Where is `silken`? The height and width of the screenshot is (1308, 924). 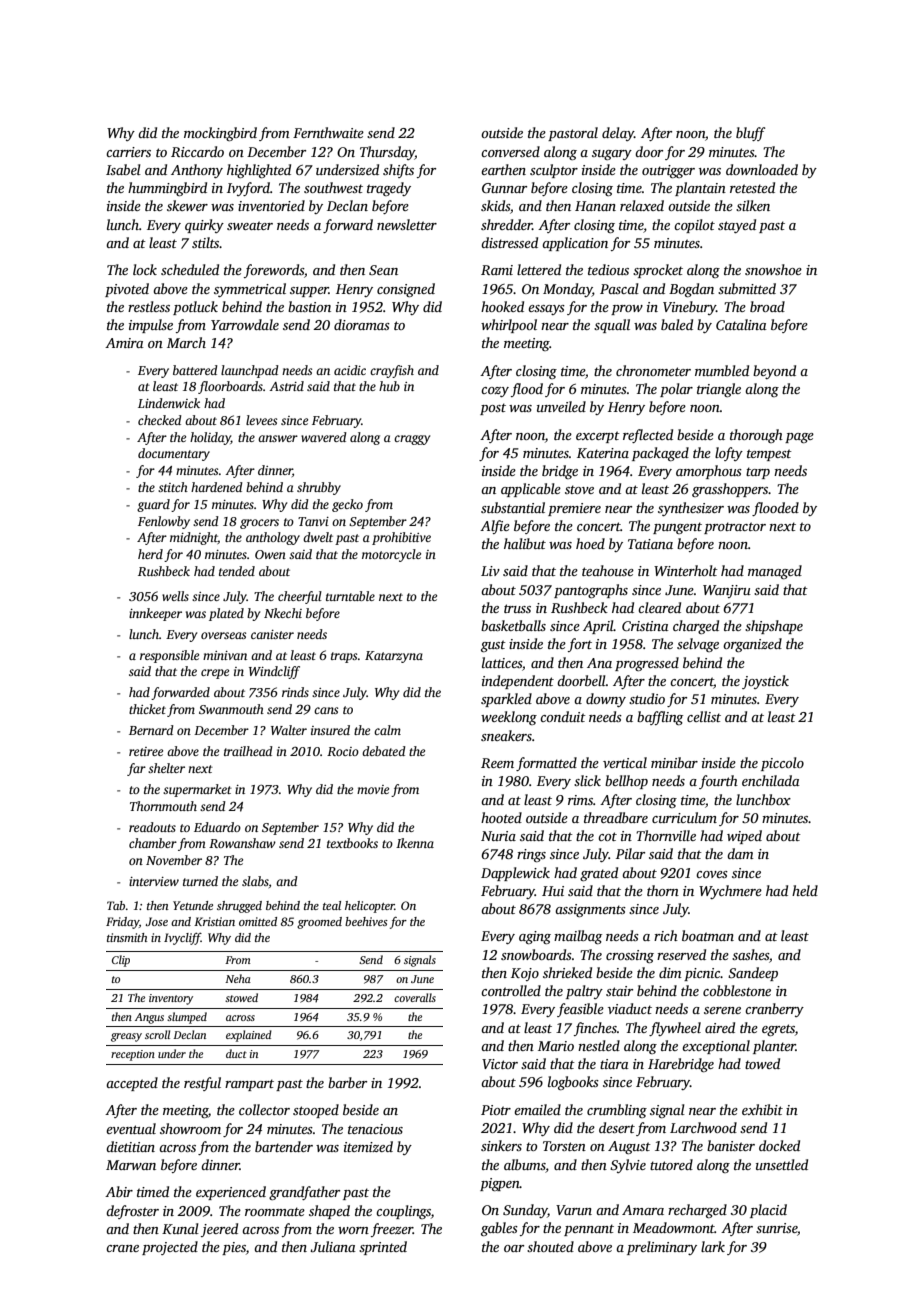 silken is located at coordinates (753, 205).
